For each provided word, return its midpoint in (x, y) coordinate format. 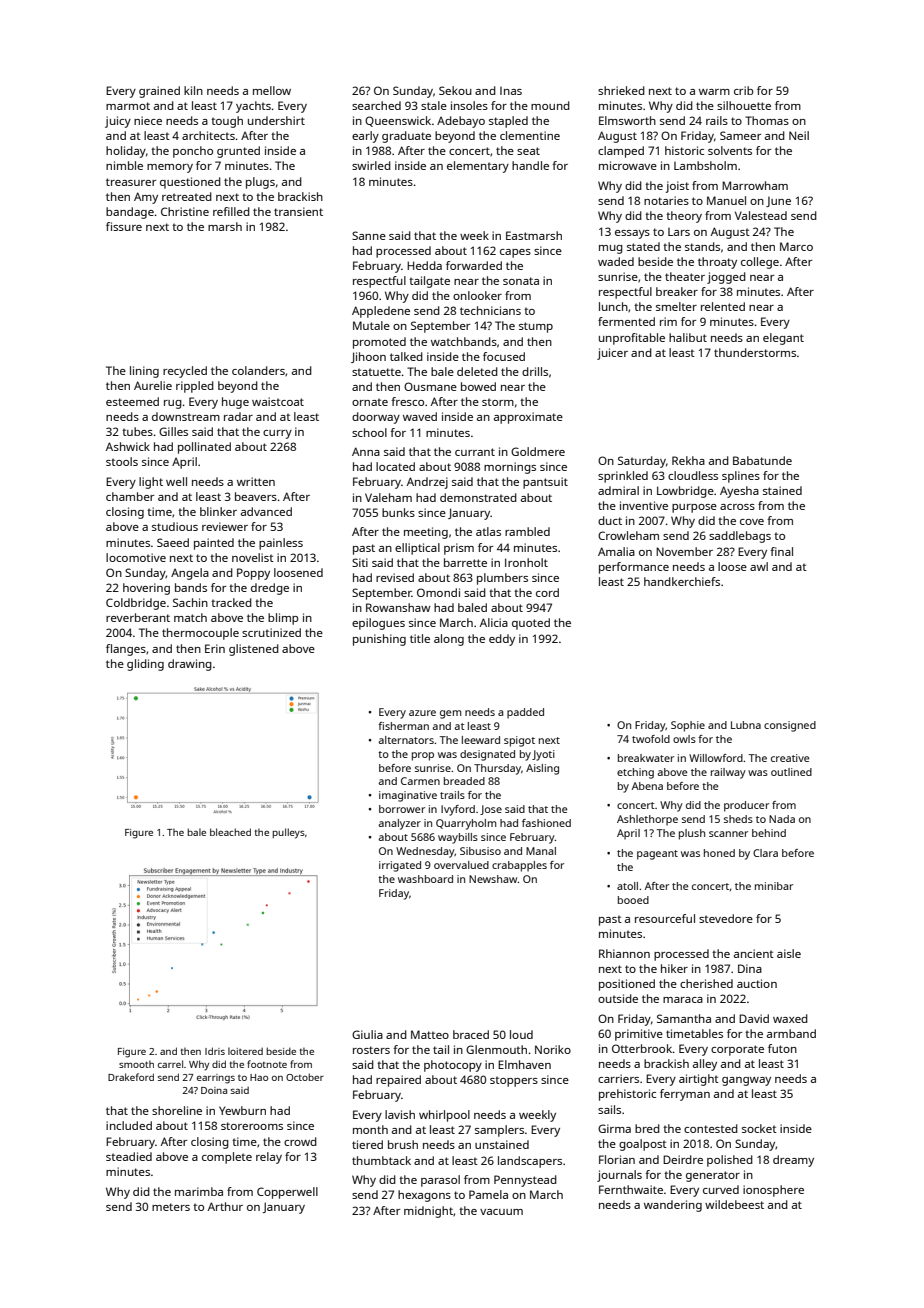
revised (395, 577)
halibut (688, 337)
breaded (464, 781)
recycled (185, 372)
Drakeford (131, 1077)
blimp (283, 619)
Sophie (688, 726)
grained (159, 92)
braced (471, 1034)
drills (535, 371)
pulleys (288, 833)
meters (171, 1207)
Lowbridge (685, 492)
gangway (746, 1081)
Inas (511, 91)
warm (714, 92)
